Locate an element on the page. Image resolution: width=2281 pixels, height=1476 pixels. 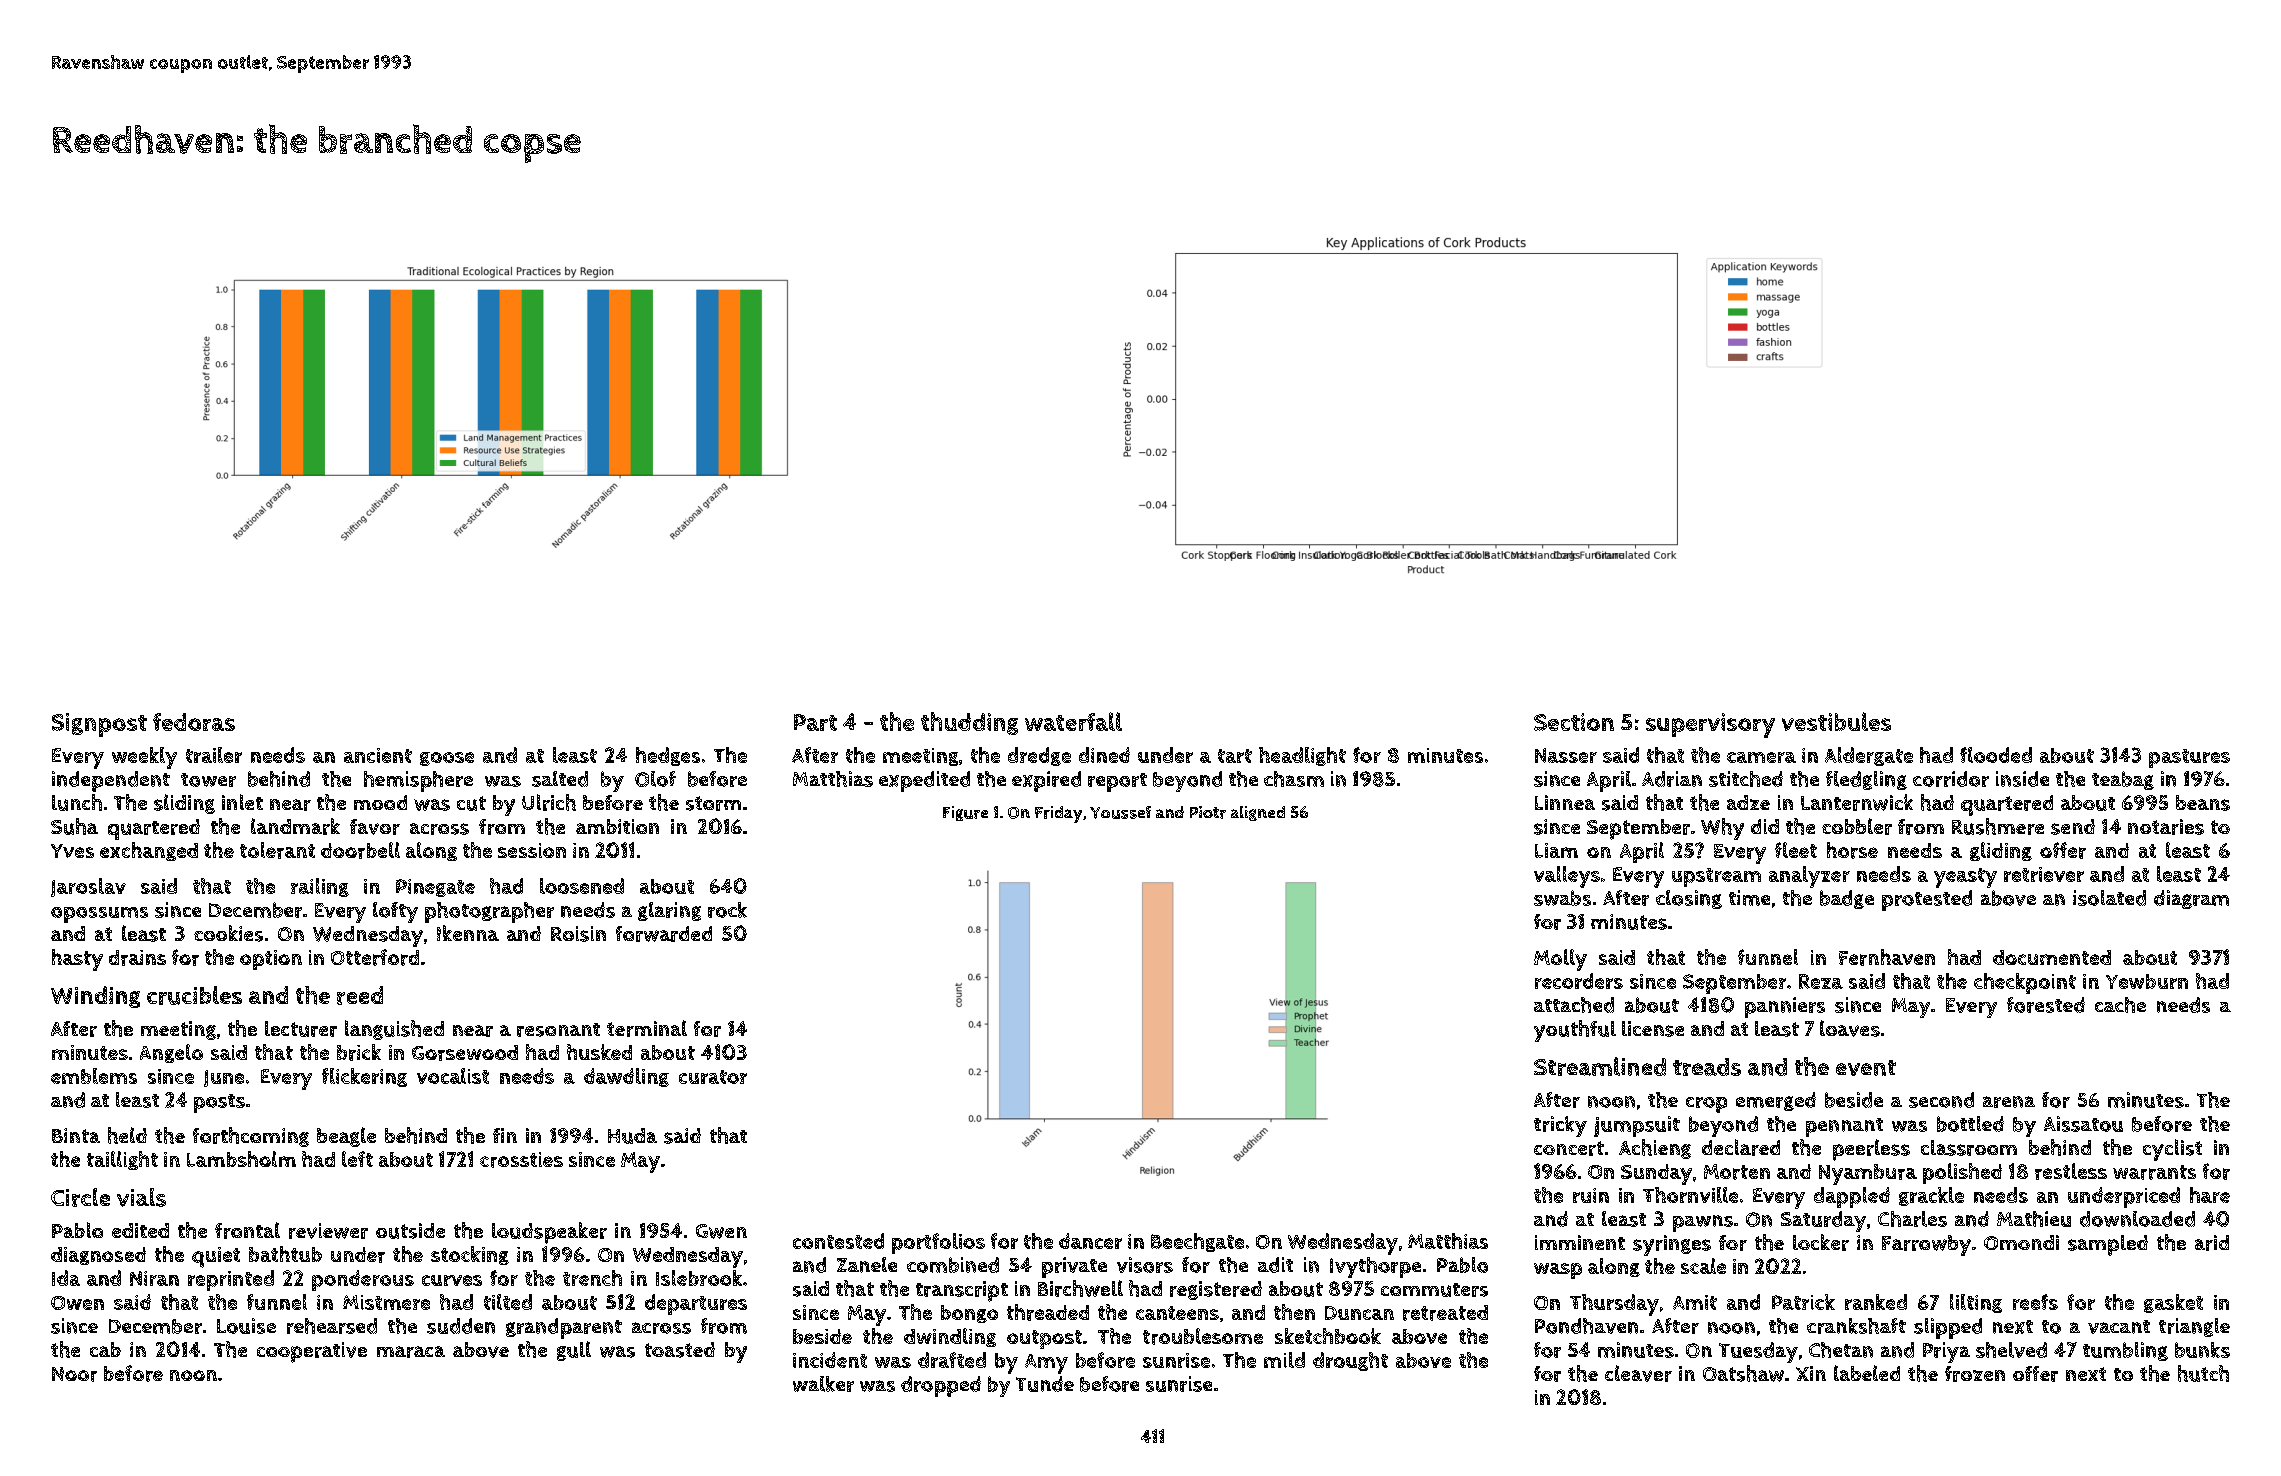
walker is located at coordinates (823, 1384).
